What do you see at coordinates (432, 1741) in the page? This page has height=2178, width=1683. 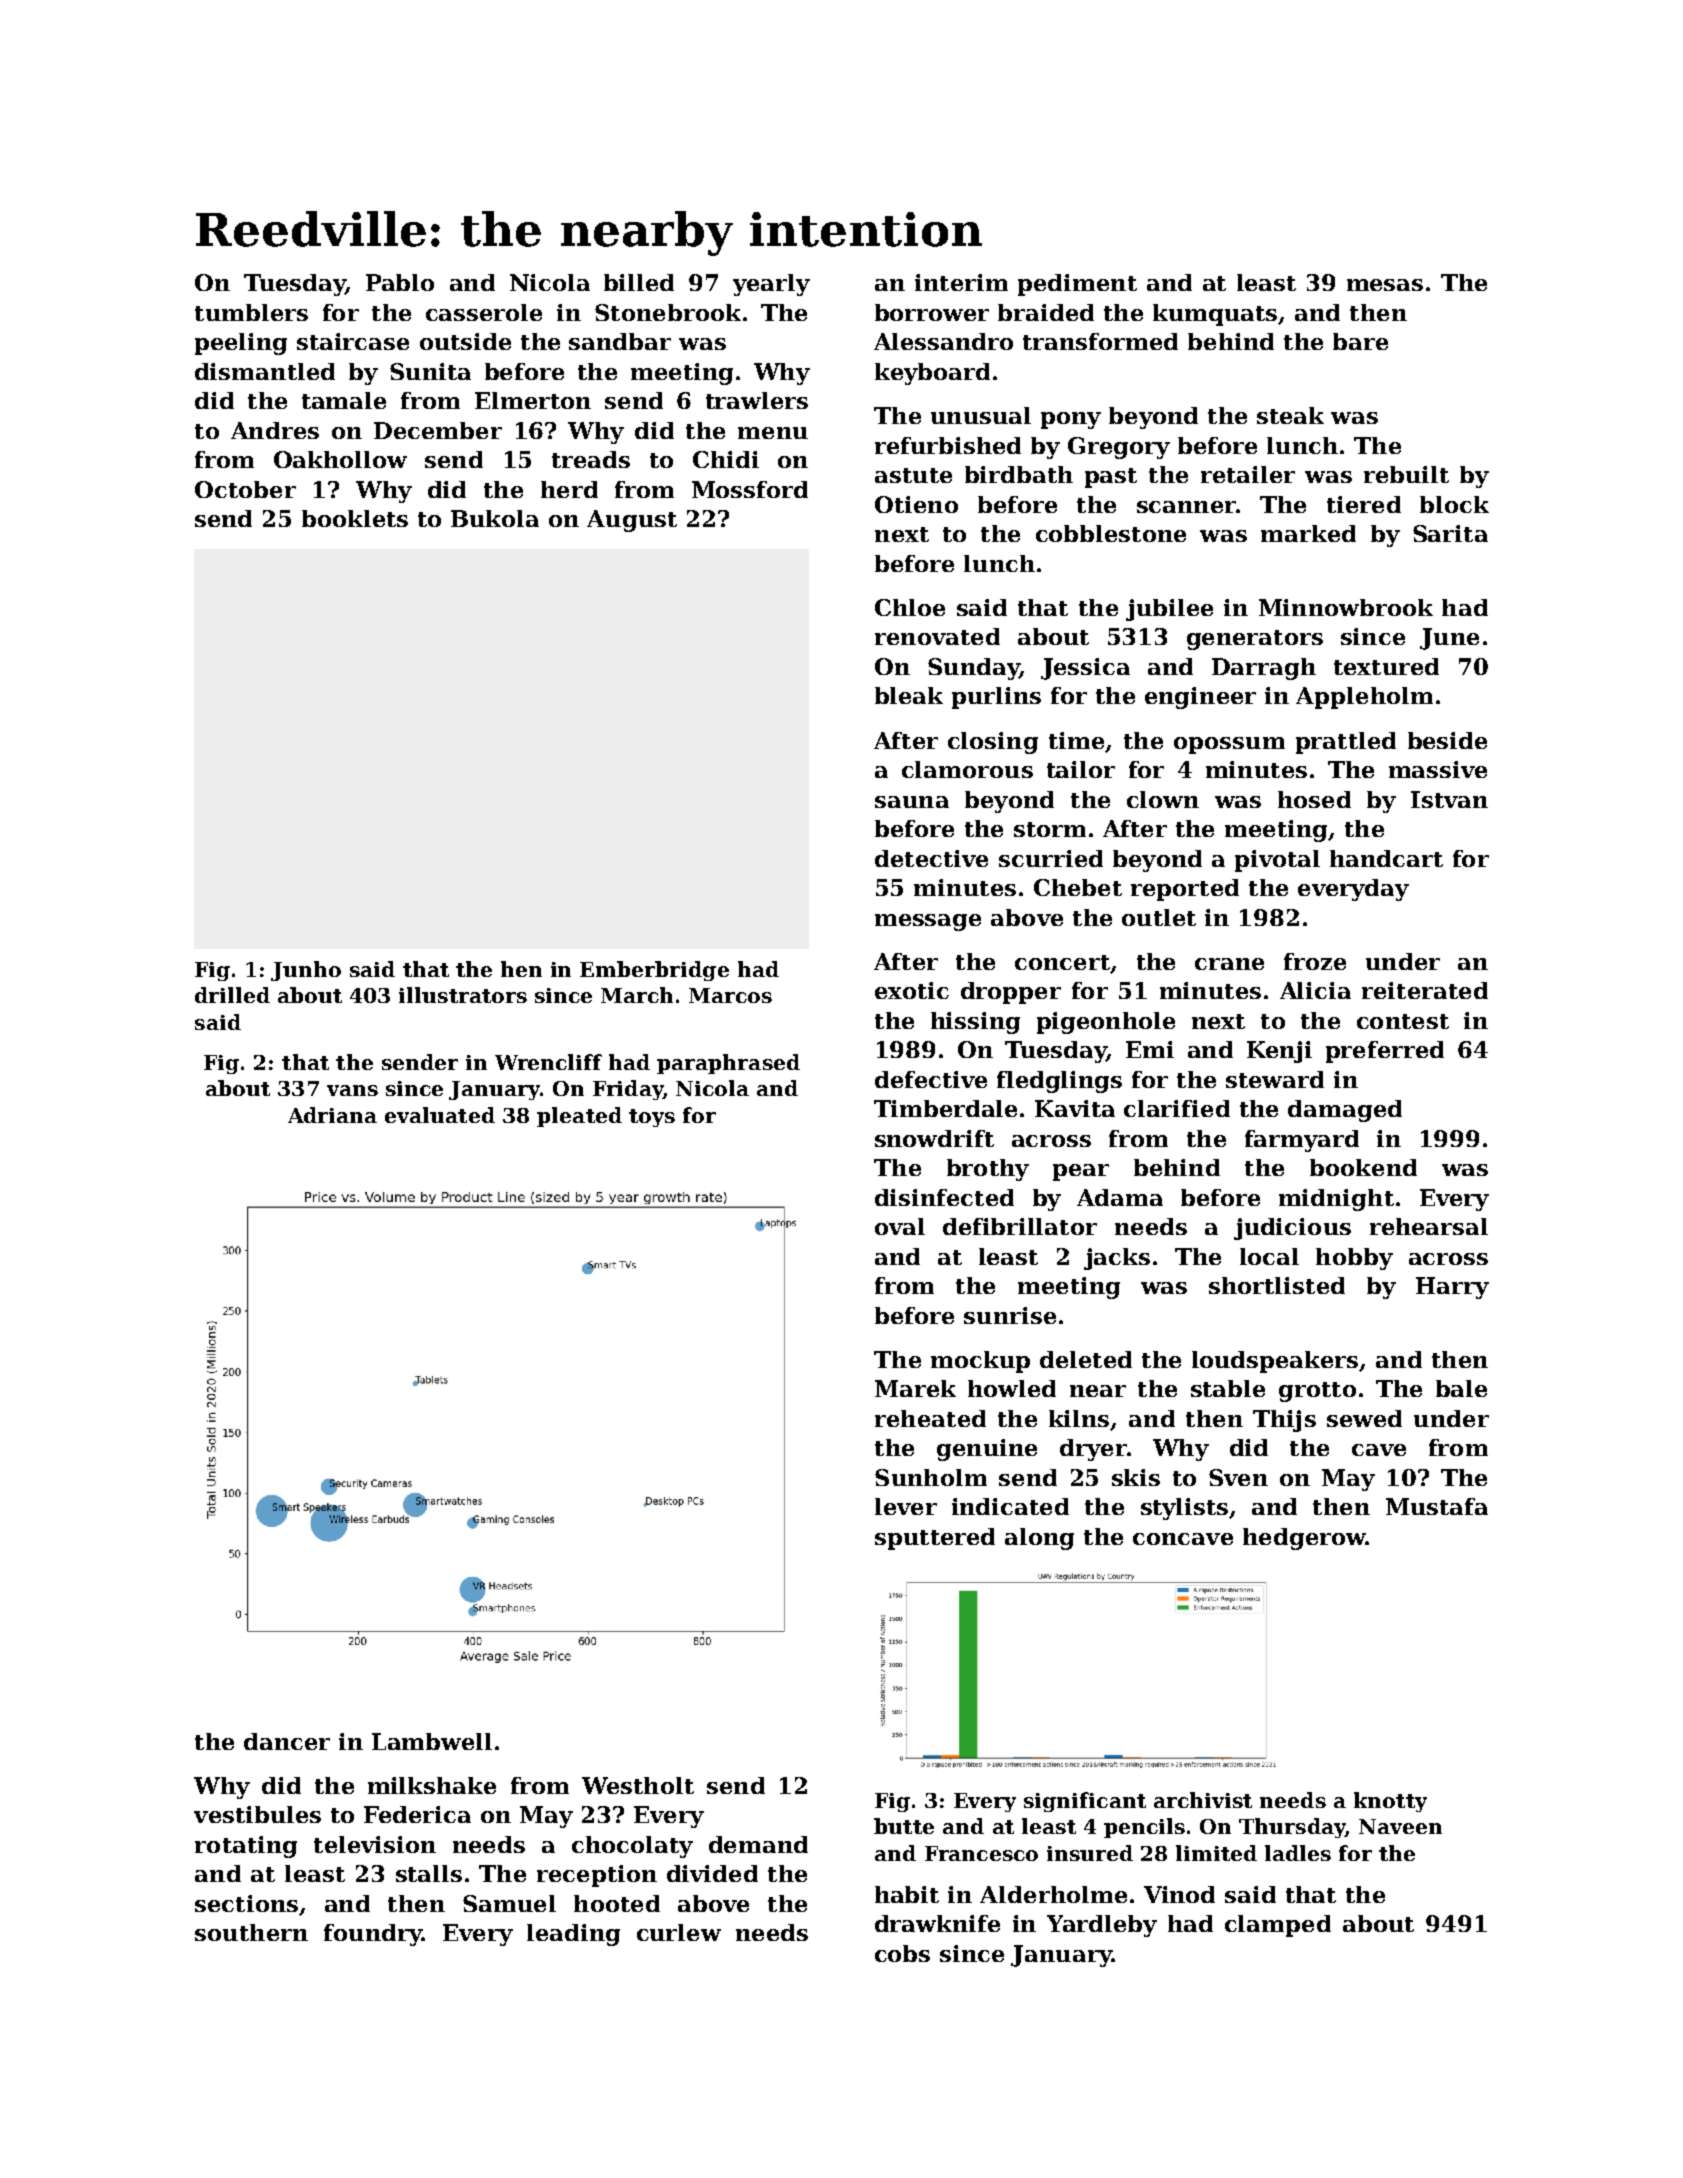 I see `Lambwell` at bounding box center [432, 1741].
